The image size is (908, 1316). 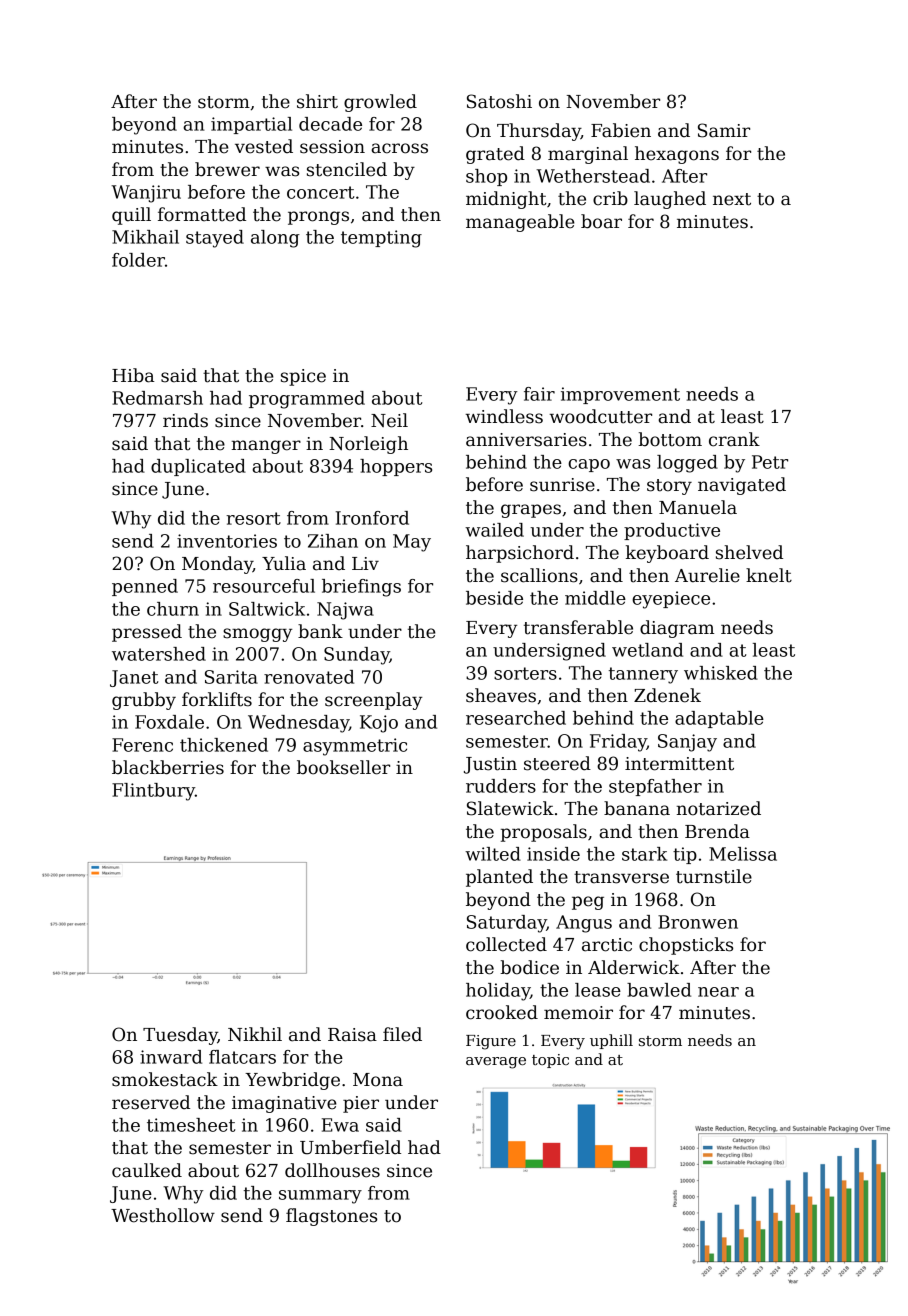 I want to click on Wanjiru, so click(x=146, y=194).
